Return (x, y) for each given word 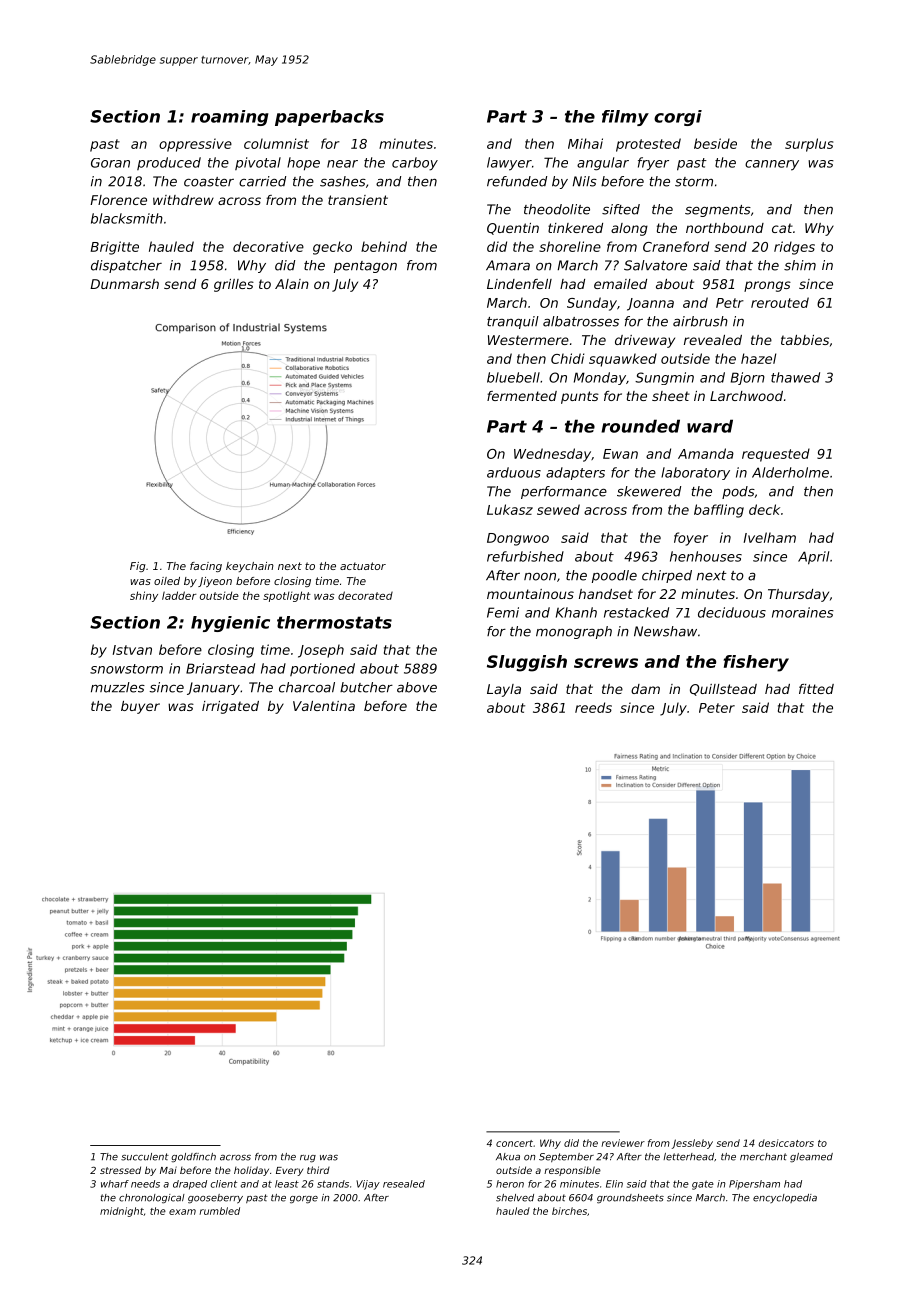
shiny (144, 596)
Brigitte (115, 248)
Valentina (324, 706)
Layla (504, 690)
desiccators (786, 1143)
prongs (767, 286)
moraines (803, 612)
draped (190, 1185)
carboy (415, 164)
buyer (140, 707)
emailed (620, 284)
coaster (209, 182)
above (417, 687)
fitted (816, 689)
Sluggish (527, 663)
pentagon (365, 267)
